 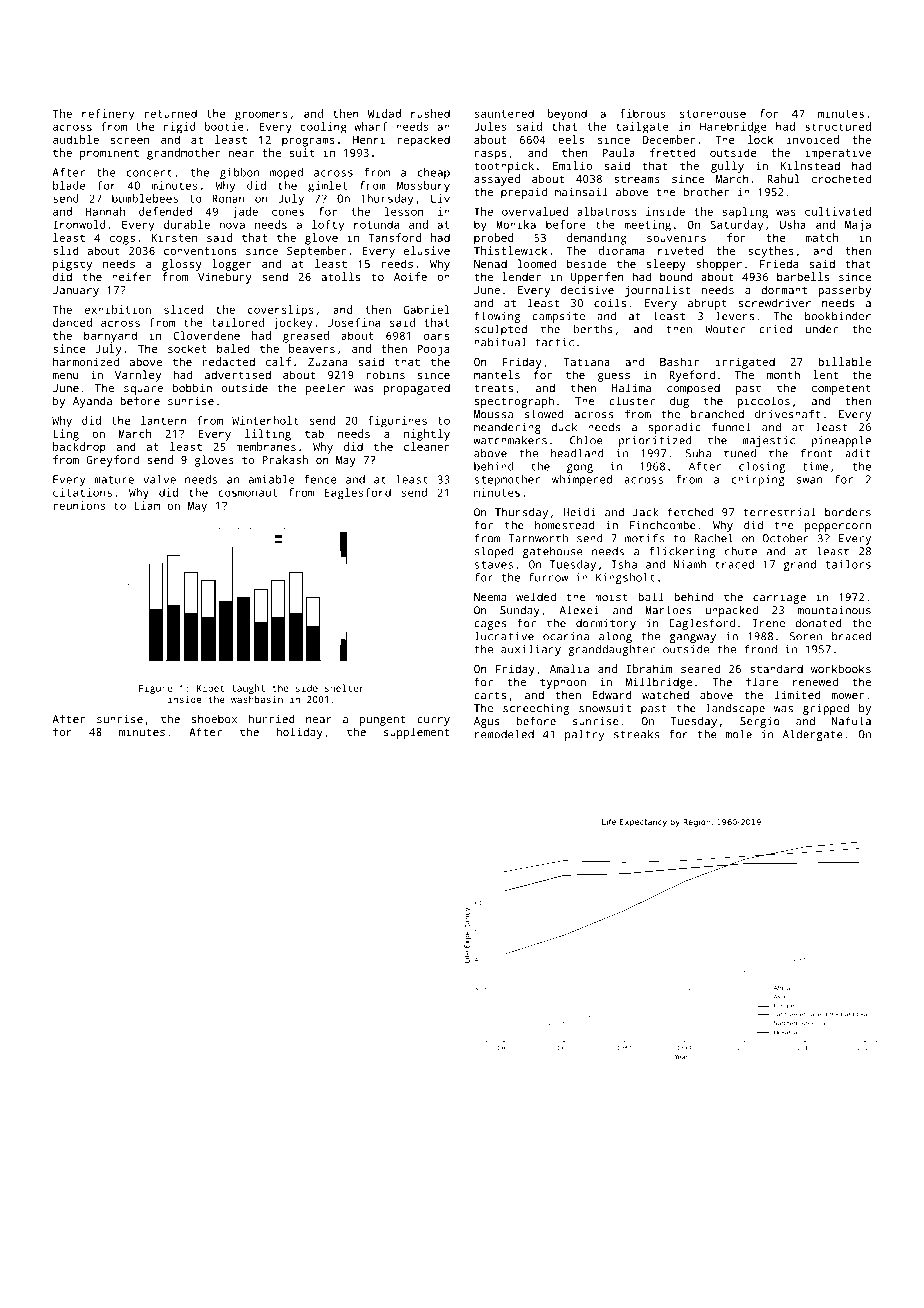 I want to click on stepmother, so click(x=507, y=480).
